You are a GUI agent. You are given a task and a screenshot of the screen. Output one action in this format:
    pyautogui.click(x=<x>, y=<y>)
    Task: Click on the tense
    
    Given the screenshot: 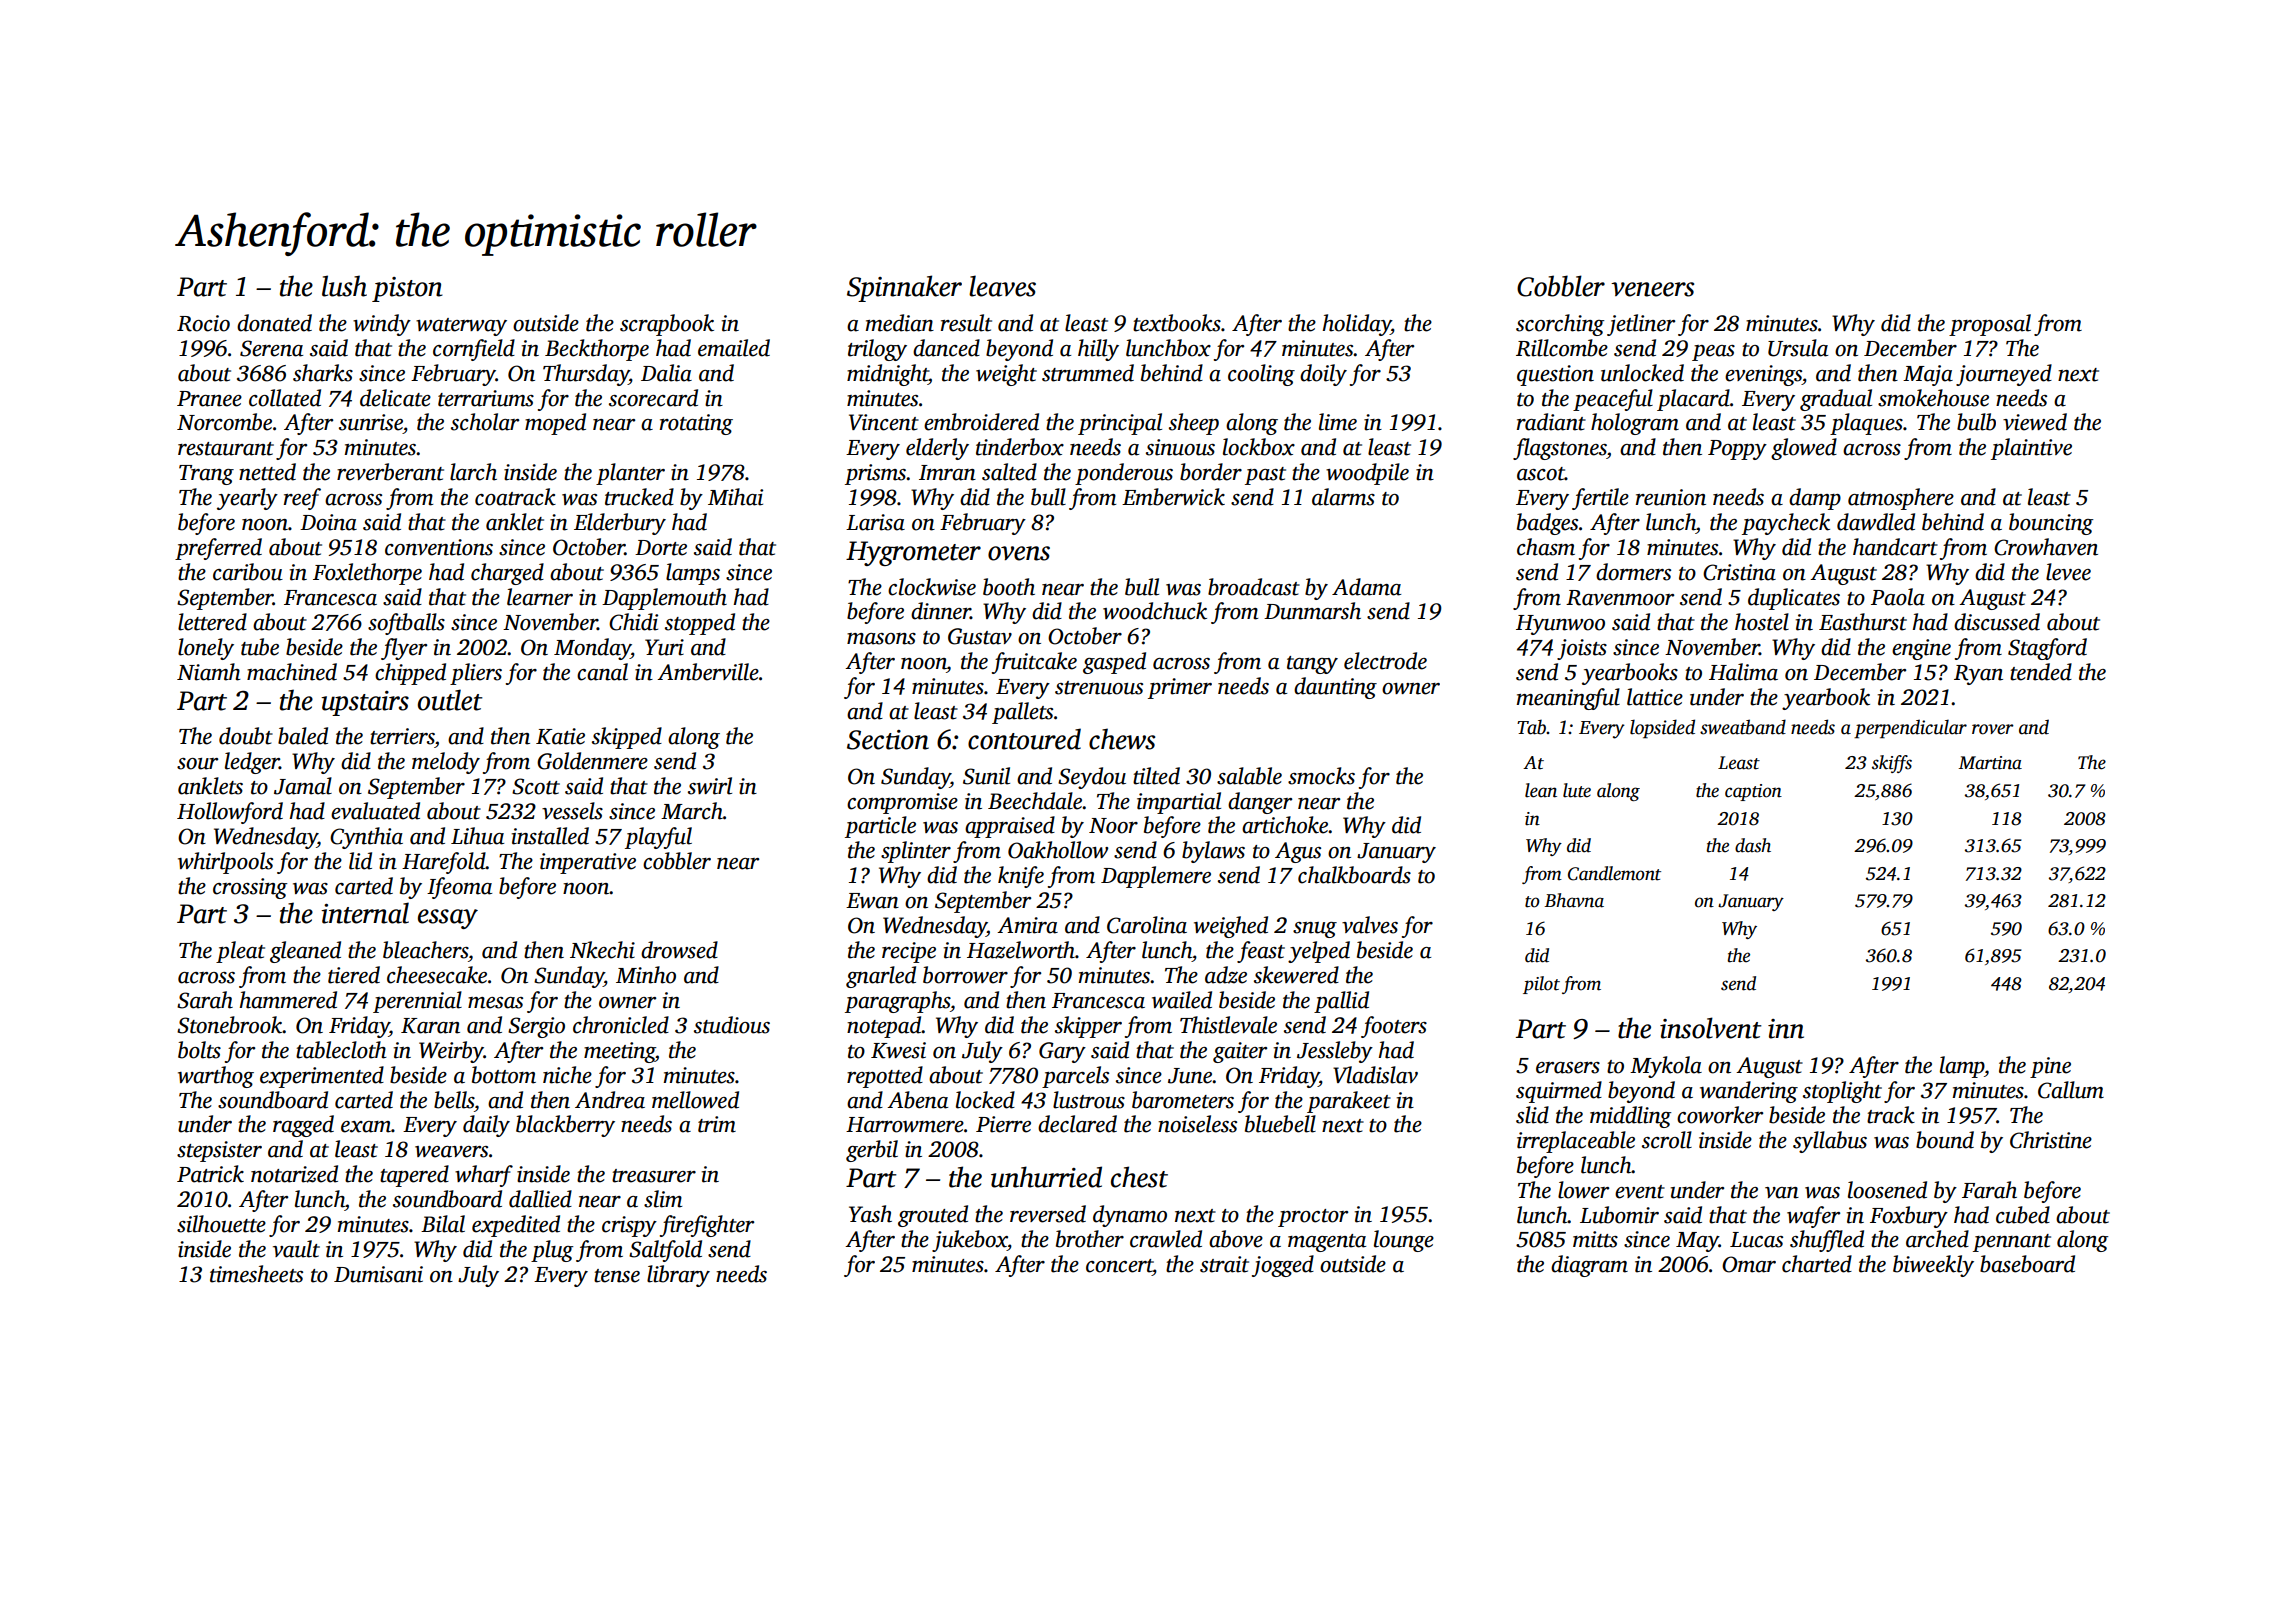 What is the action you would take?
    pyautogui.click(x=617, y=1276)
